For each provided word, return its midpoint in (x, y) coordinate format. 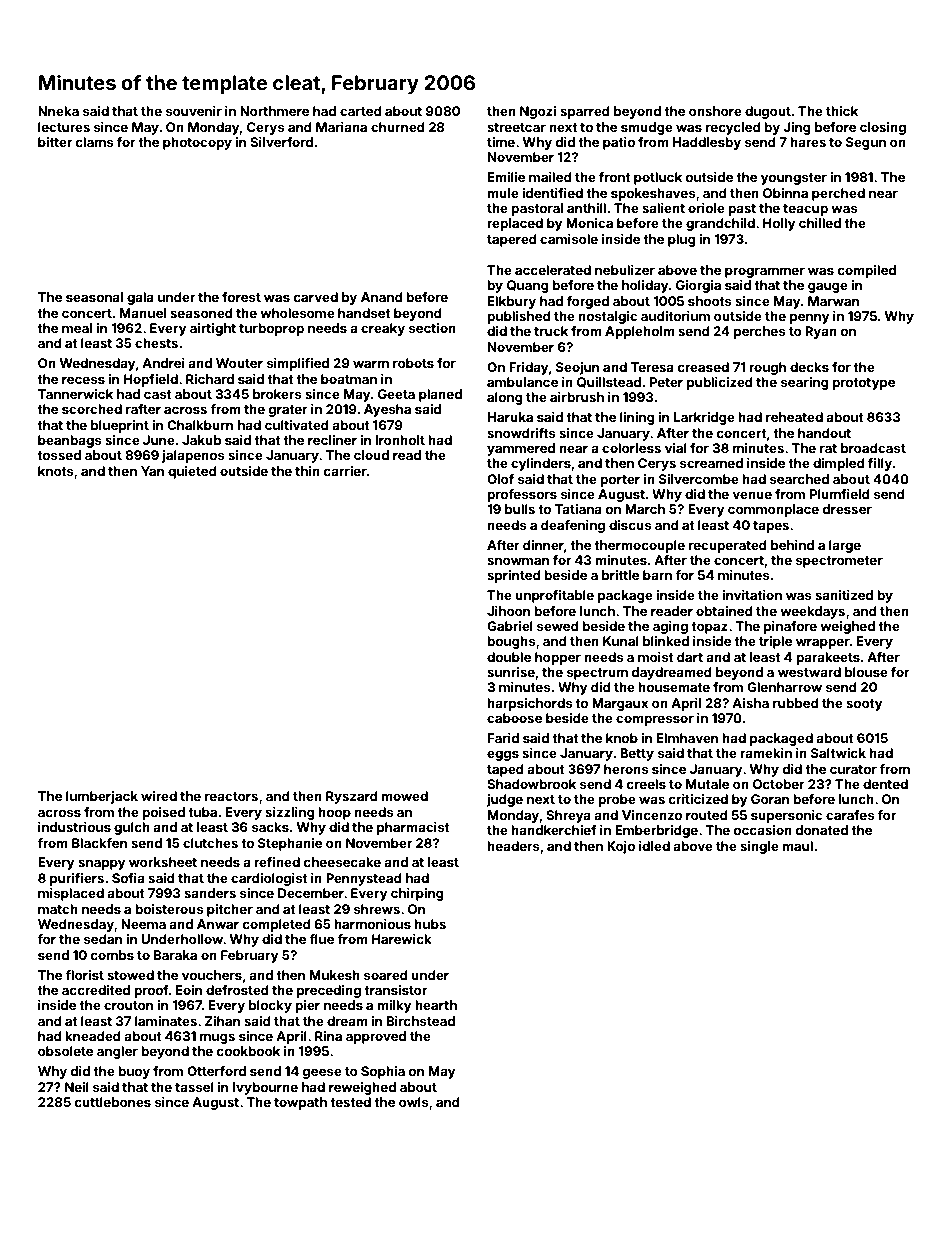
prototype (863, 384)
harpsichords (530, 704)
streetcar (516, 127)
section (432, 328)
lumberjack (102, 797)
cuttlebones (113, 1102)
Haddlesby (707, 143)
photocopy (197, 143)
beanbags (70, 441)
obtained (724, 611)
